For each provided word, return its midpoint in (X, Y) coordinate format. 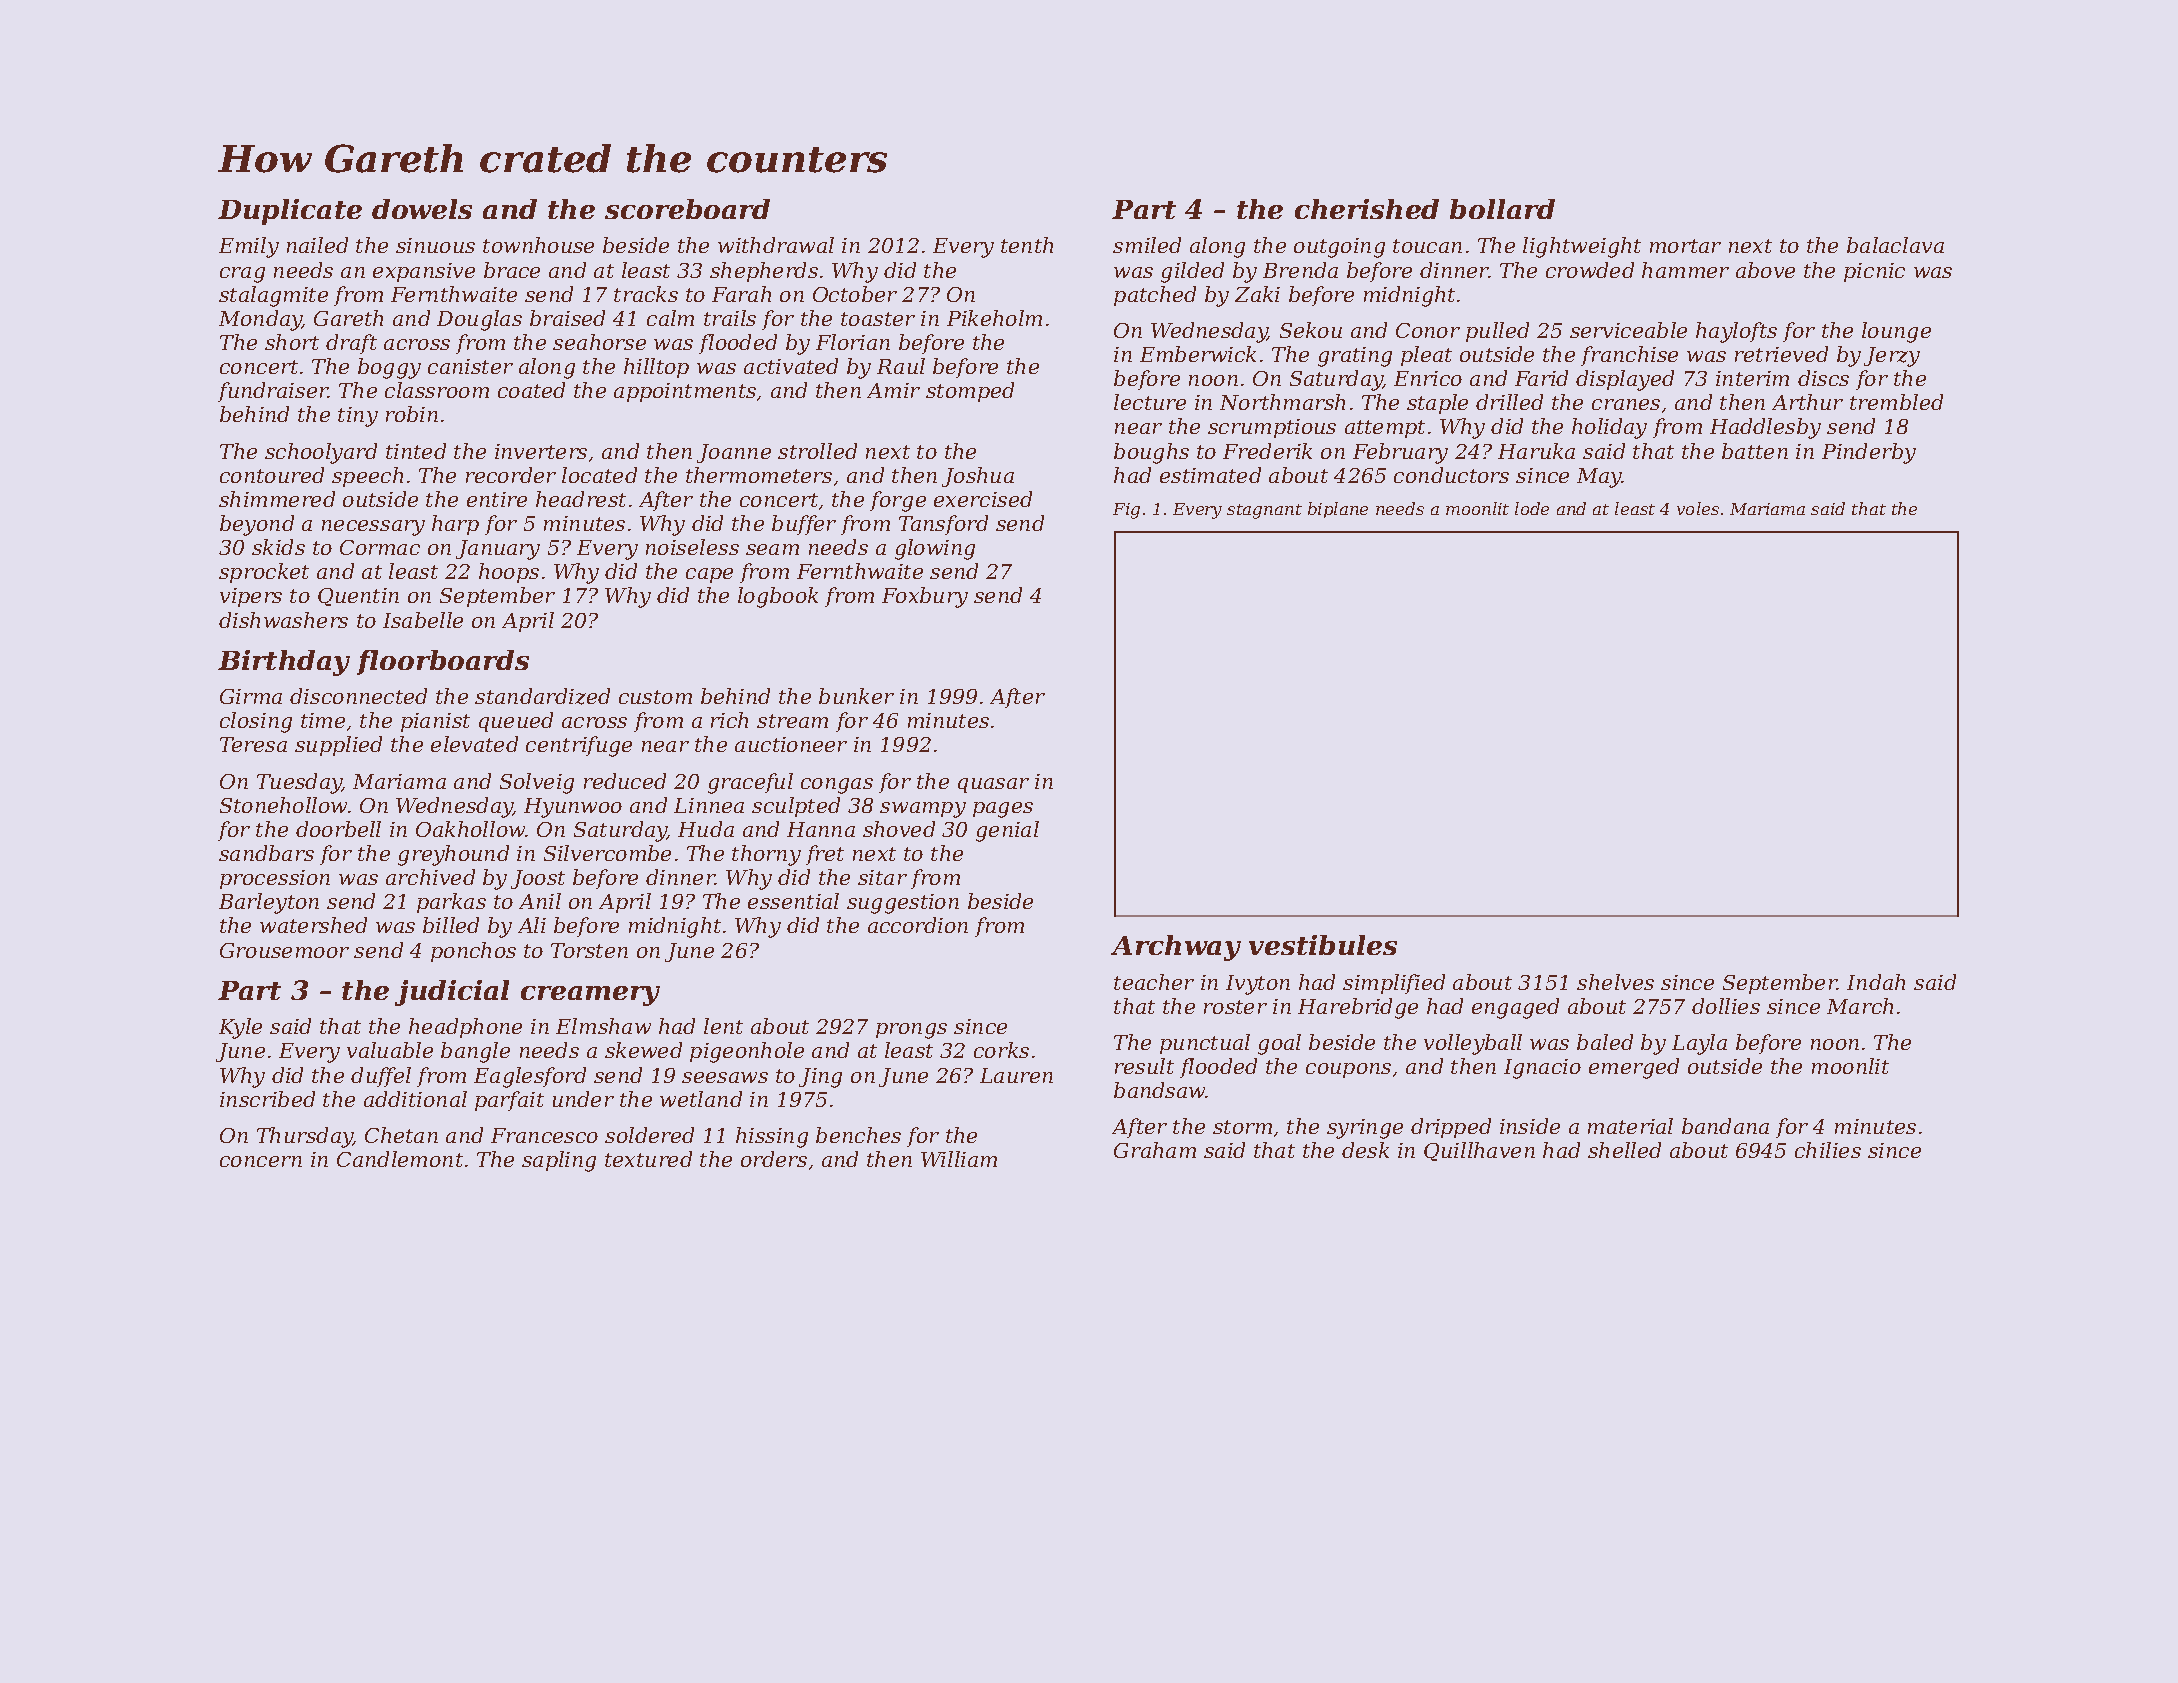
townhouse (538, 245)
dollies (1726, 1006)
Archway (1176, 948)
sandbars (266, 853)
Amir (893, 390)
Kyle (240, 1028)
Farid (1541, 378)
